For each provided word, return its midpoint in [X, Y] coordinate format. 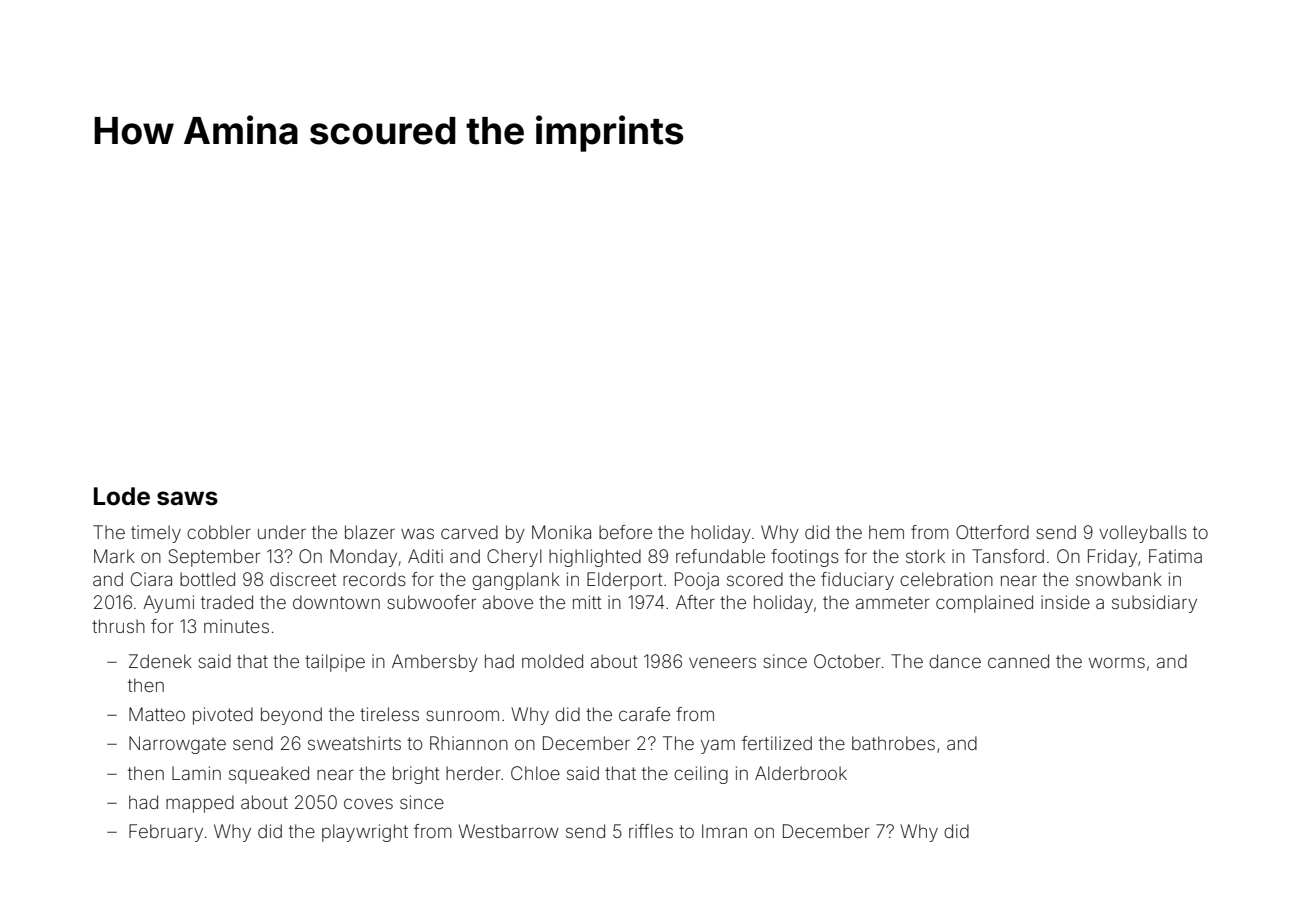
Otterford [992, 532]
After [695, 602]
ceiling [701, 775]
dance [955, 661]
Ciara [151, 579]
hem [886, 532]
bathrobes [893, 743]
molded [552, 661]
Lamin [196, 773]
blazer [370, 532]
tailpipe [335, 663]
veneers [722, 662]
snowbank [1119, 579]
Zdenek [160, 661]
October [847, 661]
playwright [365, 833]
